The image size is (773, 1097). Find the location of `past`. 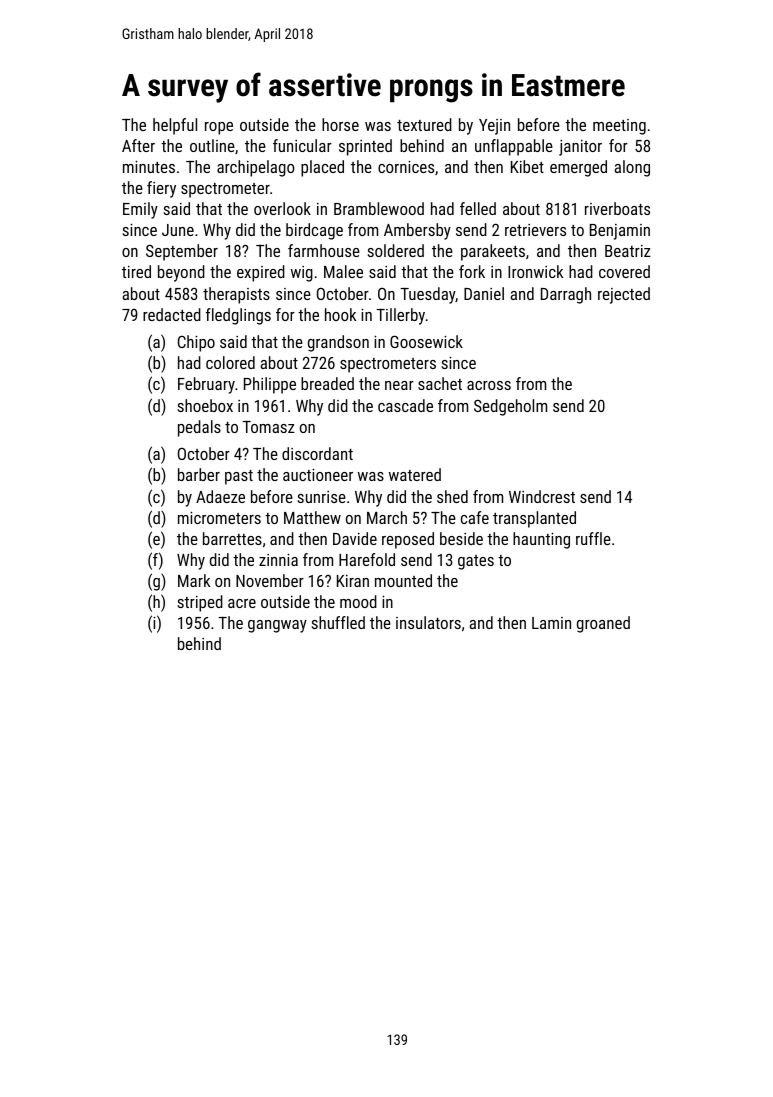

past is located at coordinates (239, 477).
